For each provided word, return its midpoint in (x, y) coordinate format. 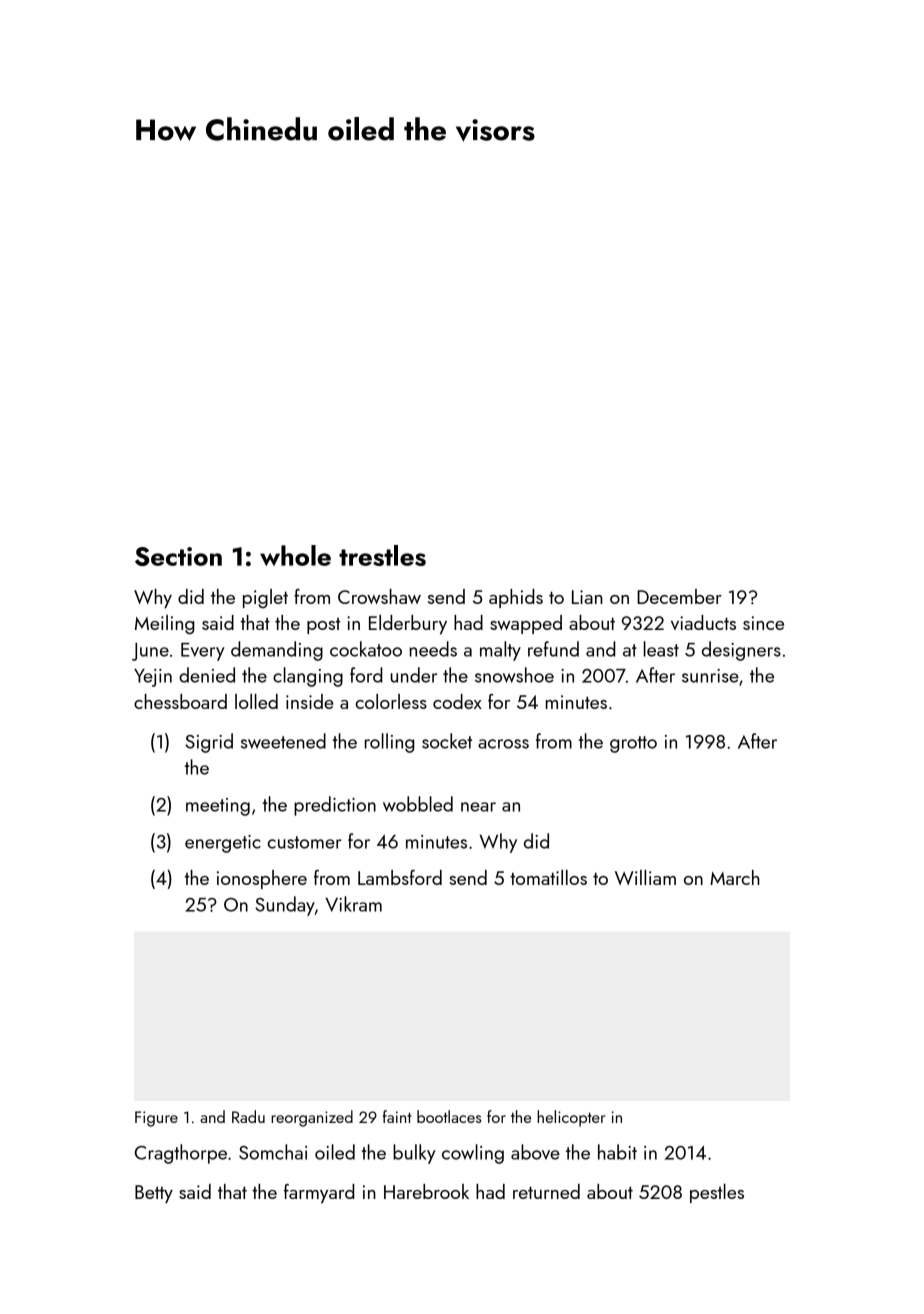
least (661, 649)
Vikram (353, 904)
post (324, 626)
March (735, 877)
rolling (389, 743)
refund (553, 649)
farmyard (319, 1194)
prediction (335, 806)
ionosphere (262, 879)
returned (546, 1191)
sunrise (710, 676)
